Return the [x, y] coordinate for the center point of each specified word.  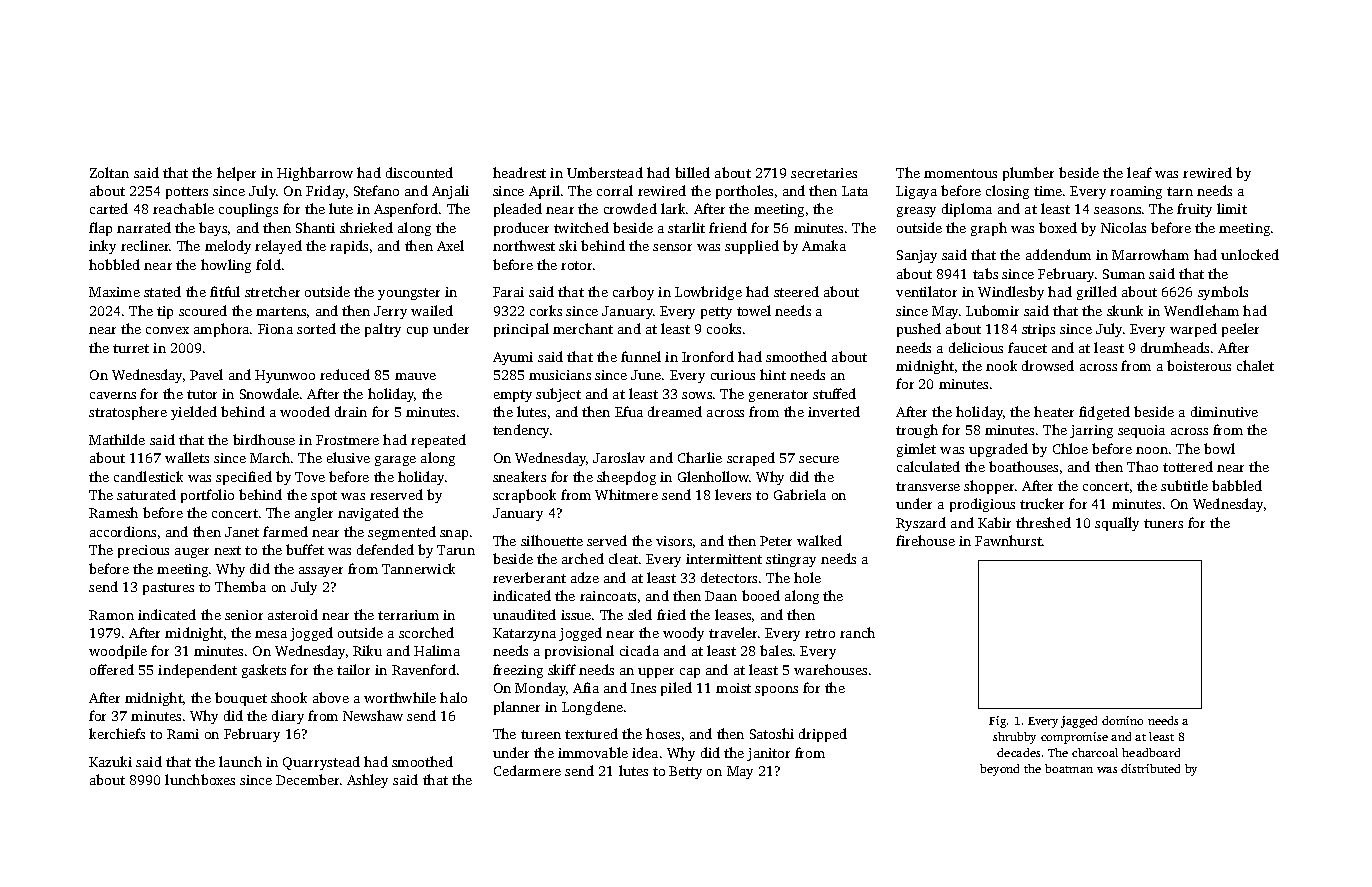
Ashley [367, 781]
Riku [367, 650]
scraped [751, 459]
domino [1122, 720]
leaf [1139, 172]
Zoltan [109, 172]
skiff [562, 669]
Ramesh [113, 512]
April [544, 192]
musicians [560, 375]
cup [417, 332]
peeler [1240, 330]
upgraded [998, 450]
